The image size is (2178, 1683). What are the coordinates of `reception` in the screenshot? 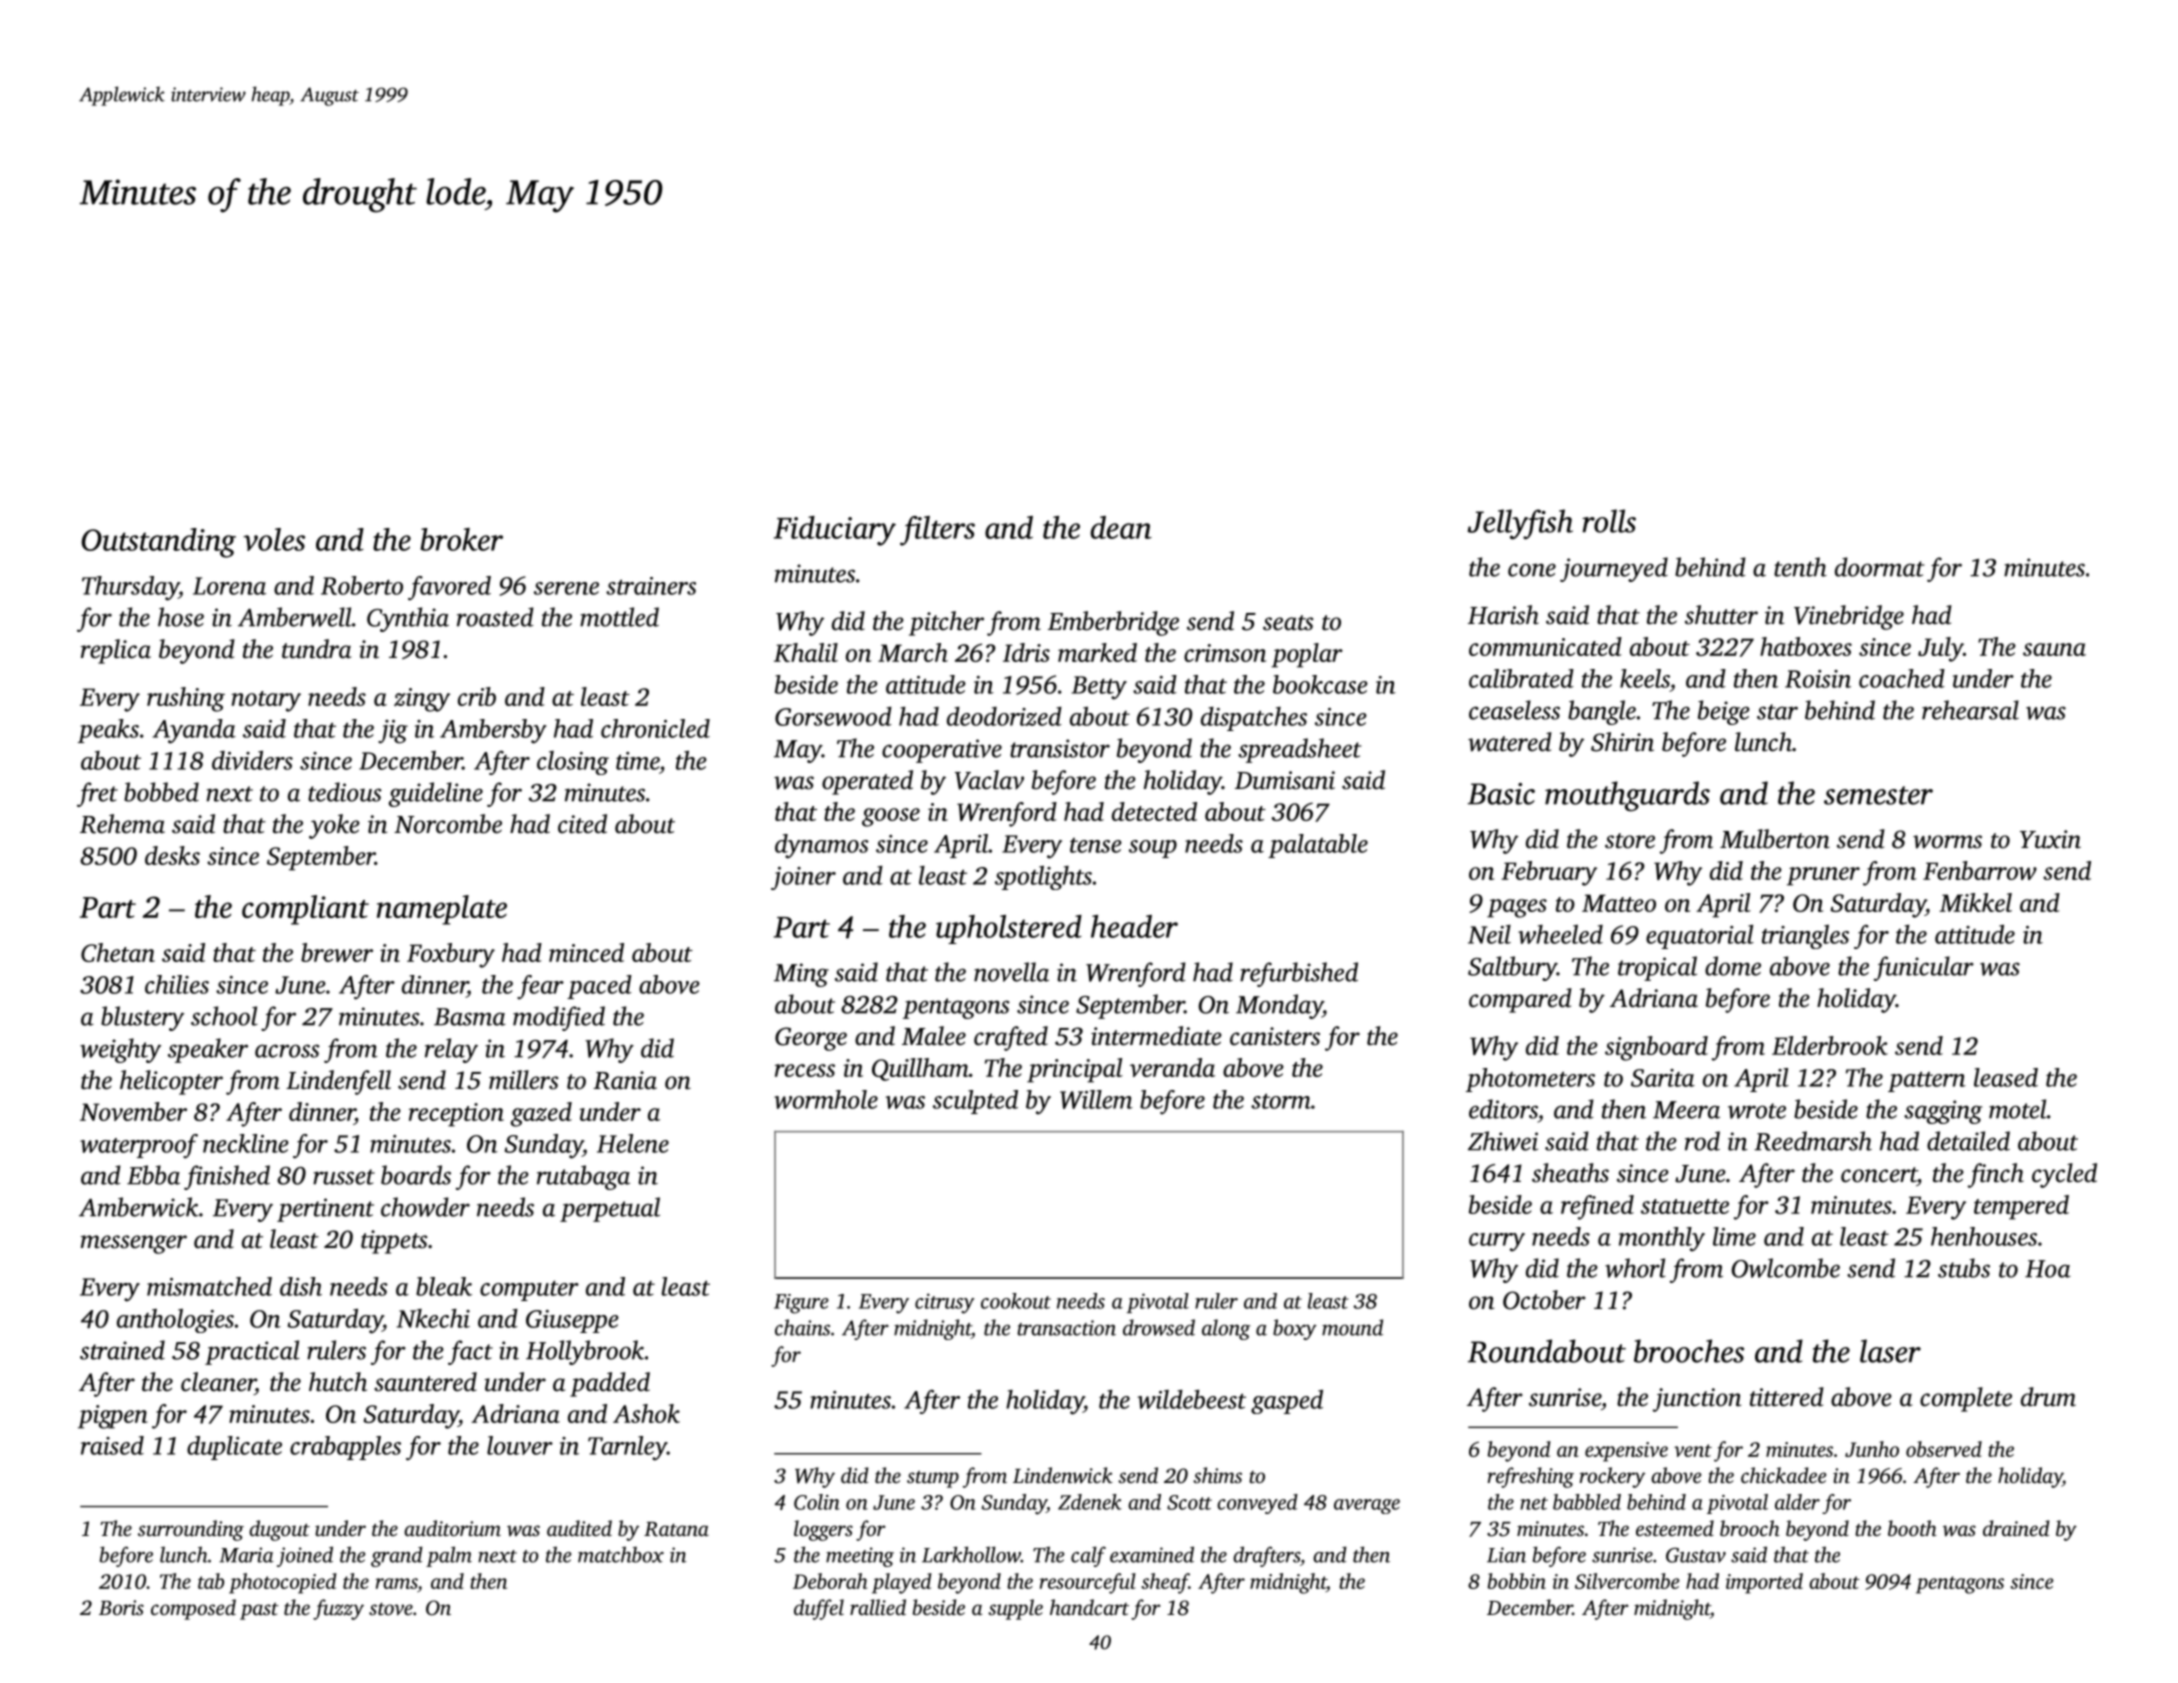 It's located at (456, 1115).
